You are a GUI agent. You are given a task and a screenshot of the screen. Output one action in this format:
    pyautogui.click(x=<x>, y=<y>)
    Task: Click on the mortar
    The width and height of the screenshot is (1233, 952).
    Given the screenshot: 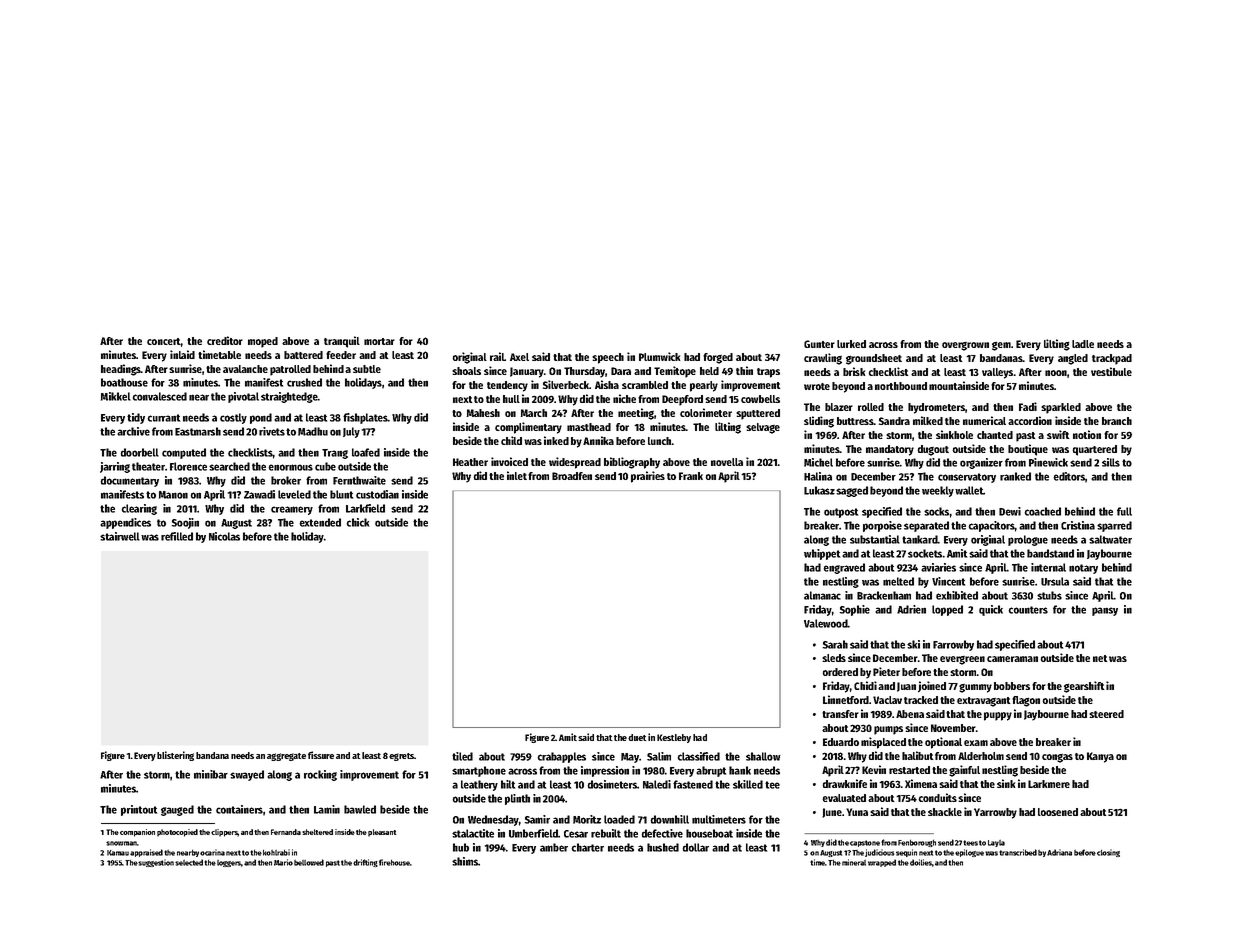 What is the action you would take?
    pyautogui.click(x=379, y=341)
